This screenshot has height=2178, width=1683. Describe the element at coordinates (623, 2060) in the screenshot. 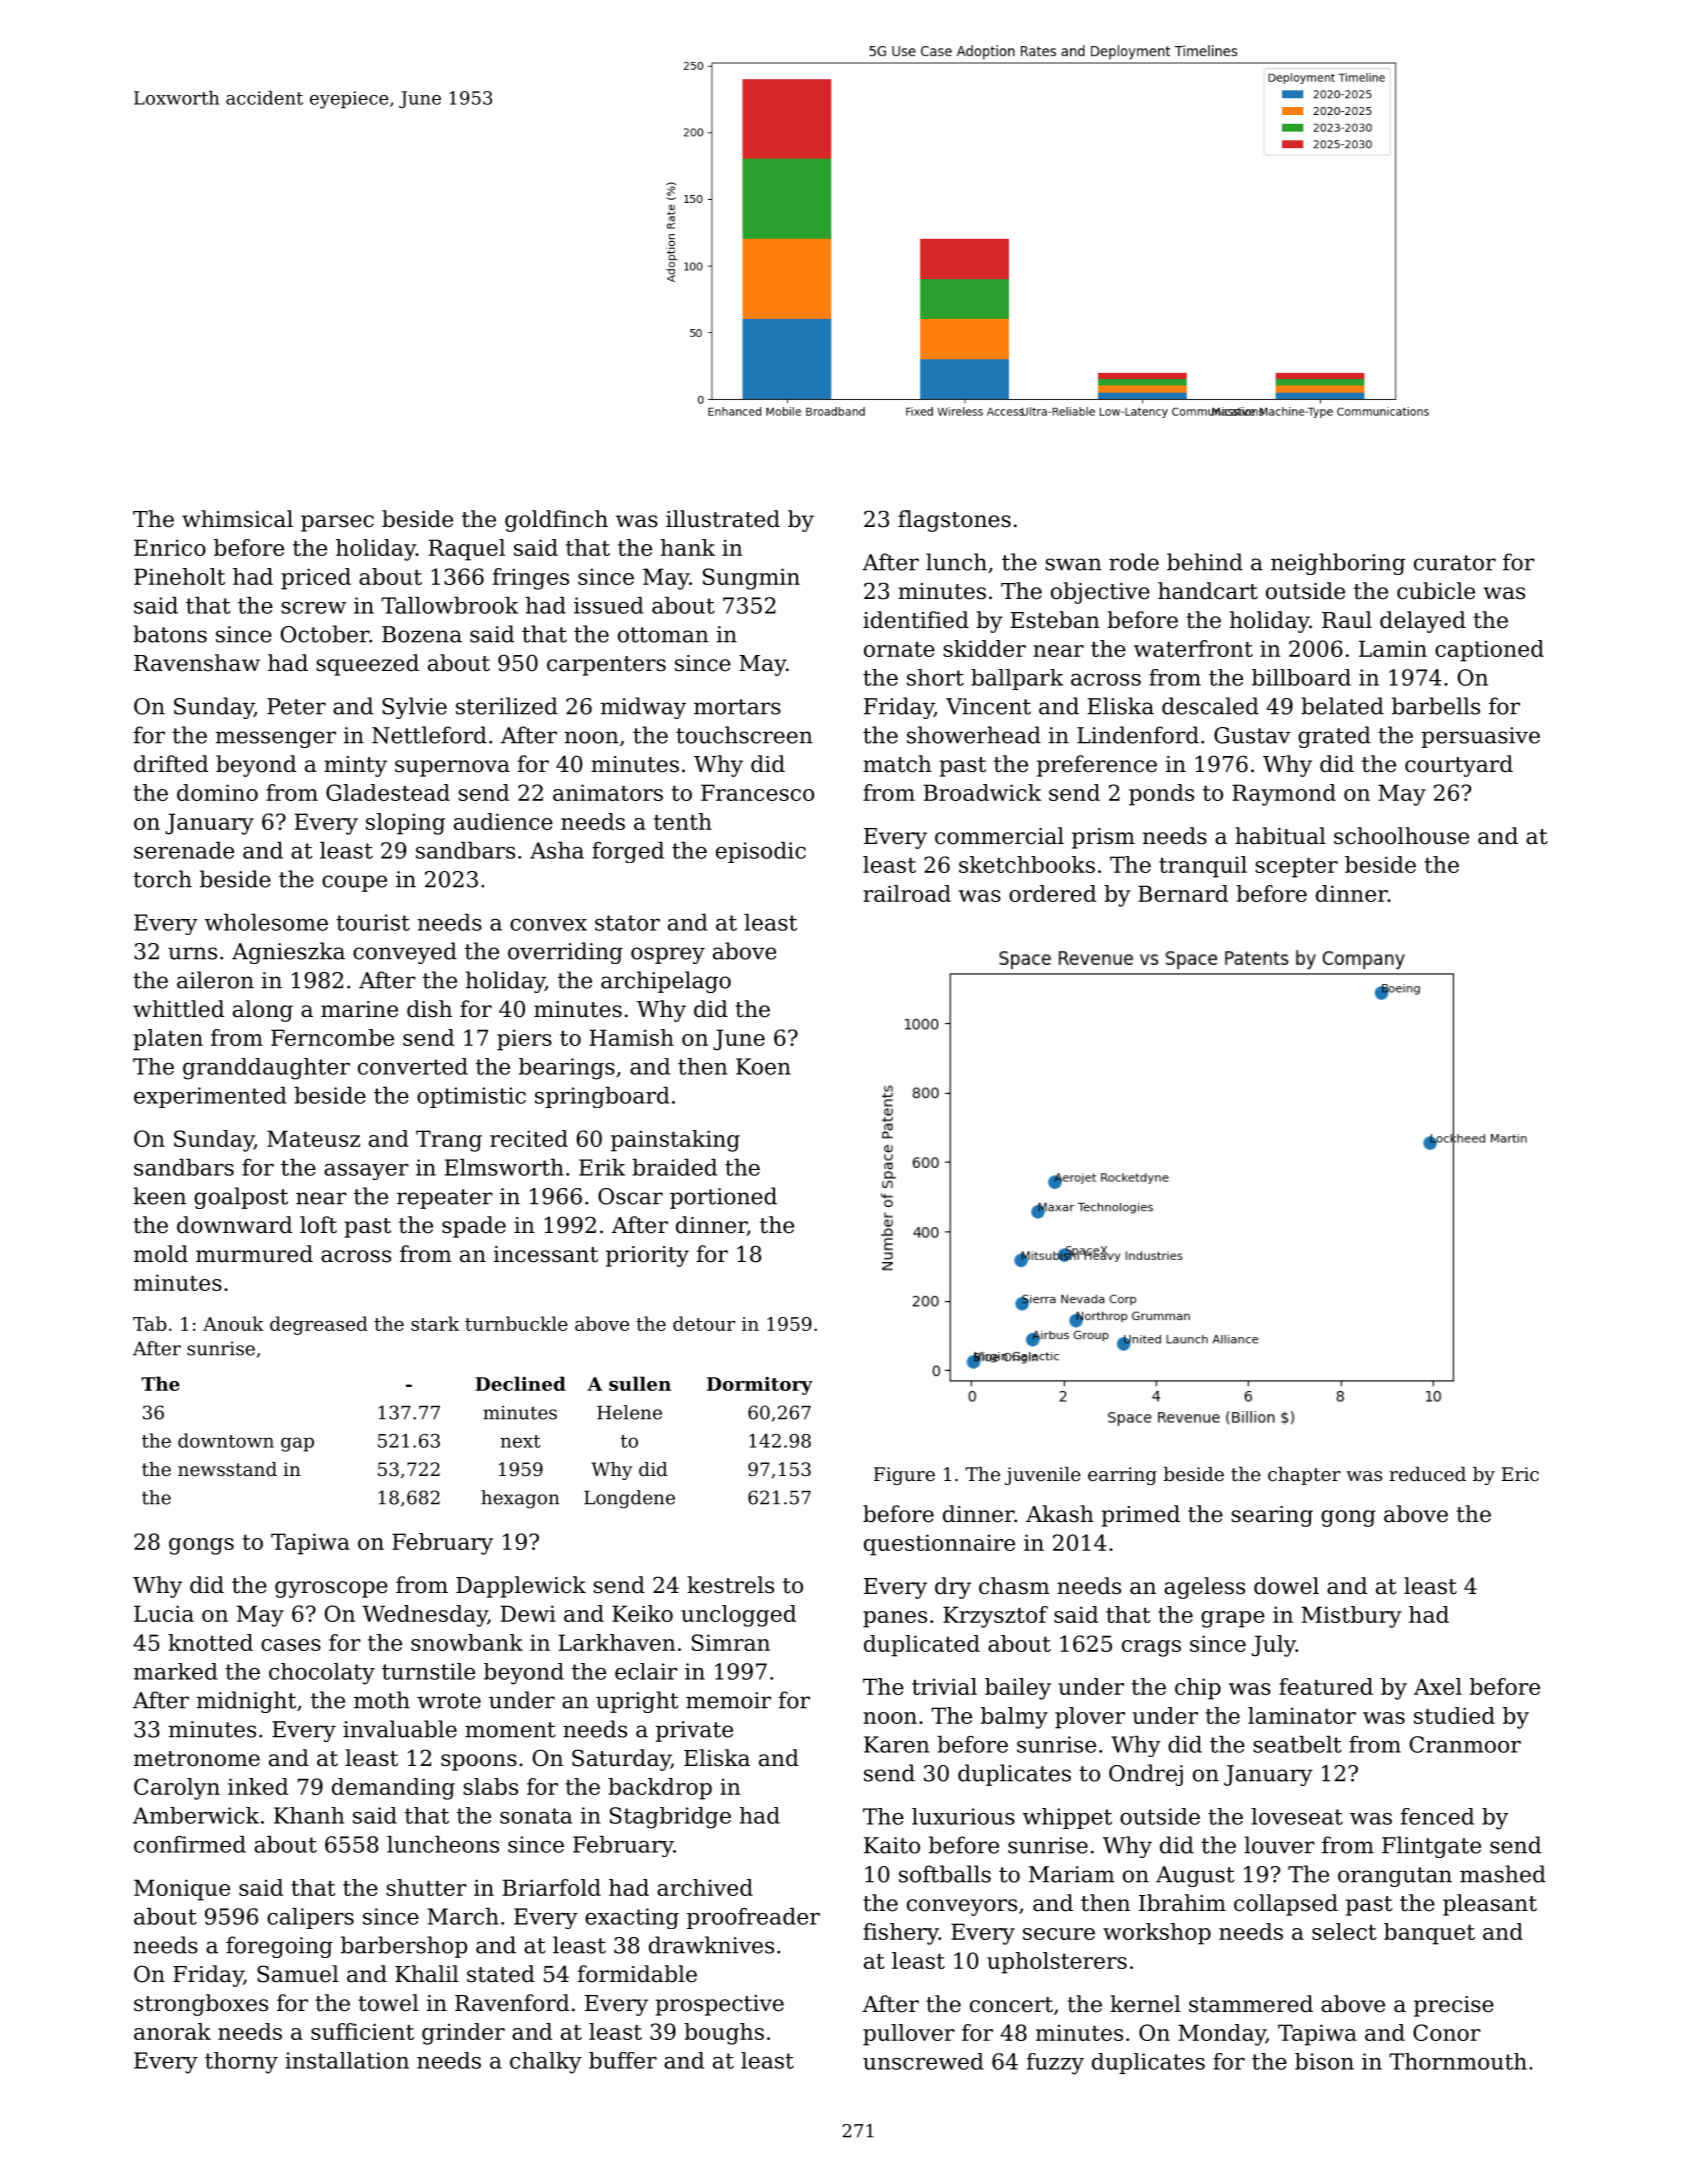

I see `buffer` at that location.
